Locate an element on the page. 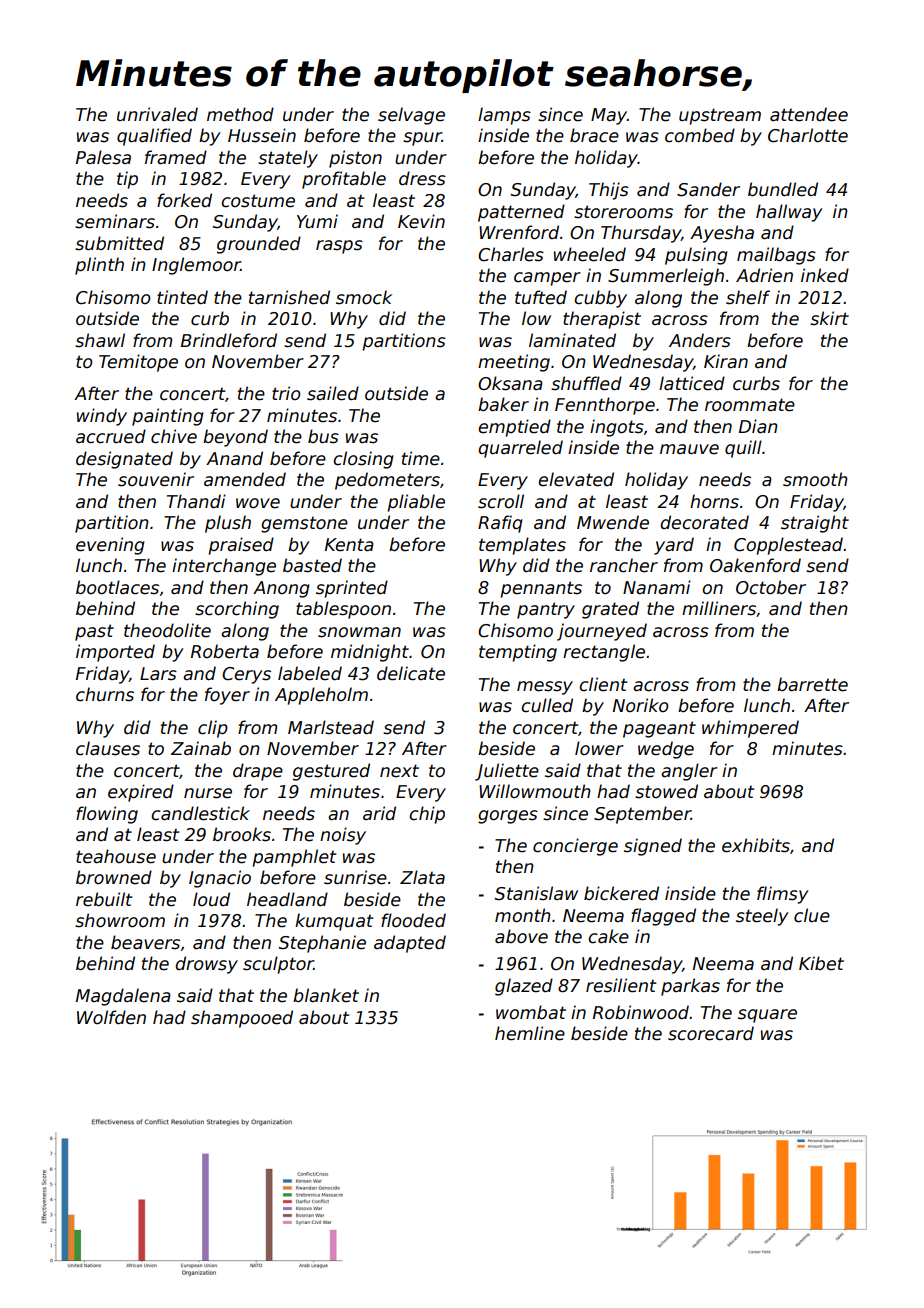 The height and width of the page is (1308, 924). delicate is located at coordinates (411, 673).
